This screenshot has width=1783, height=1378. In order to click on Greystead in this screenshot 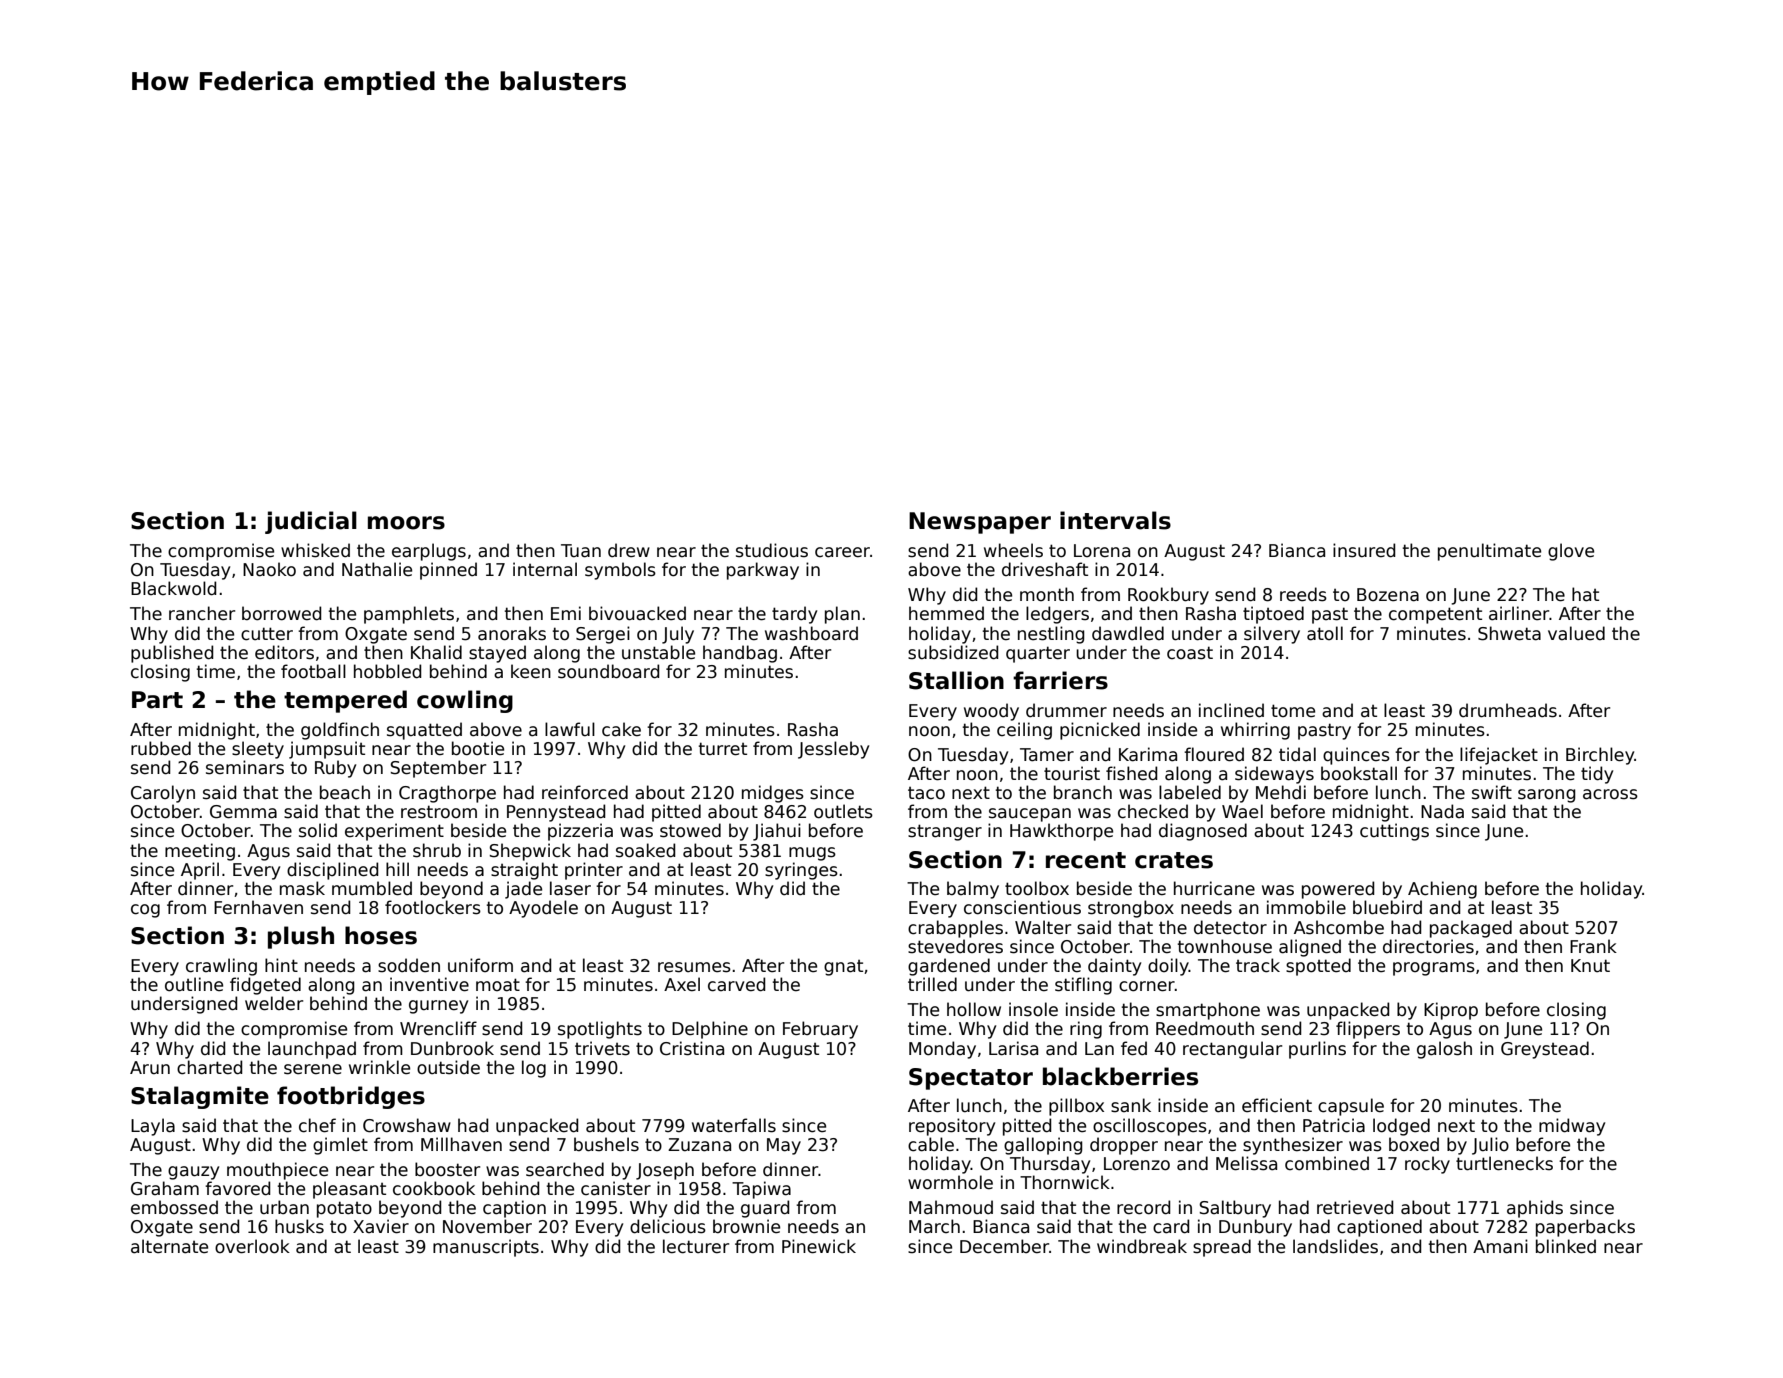, I will do `click(1545, 1050)`.
